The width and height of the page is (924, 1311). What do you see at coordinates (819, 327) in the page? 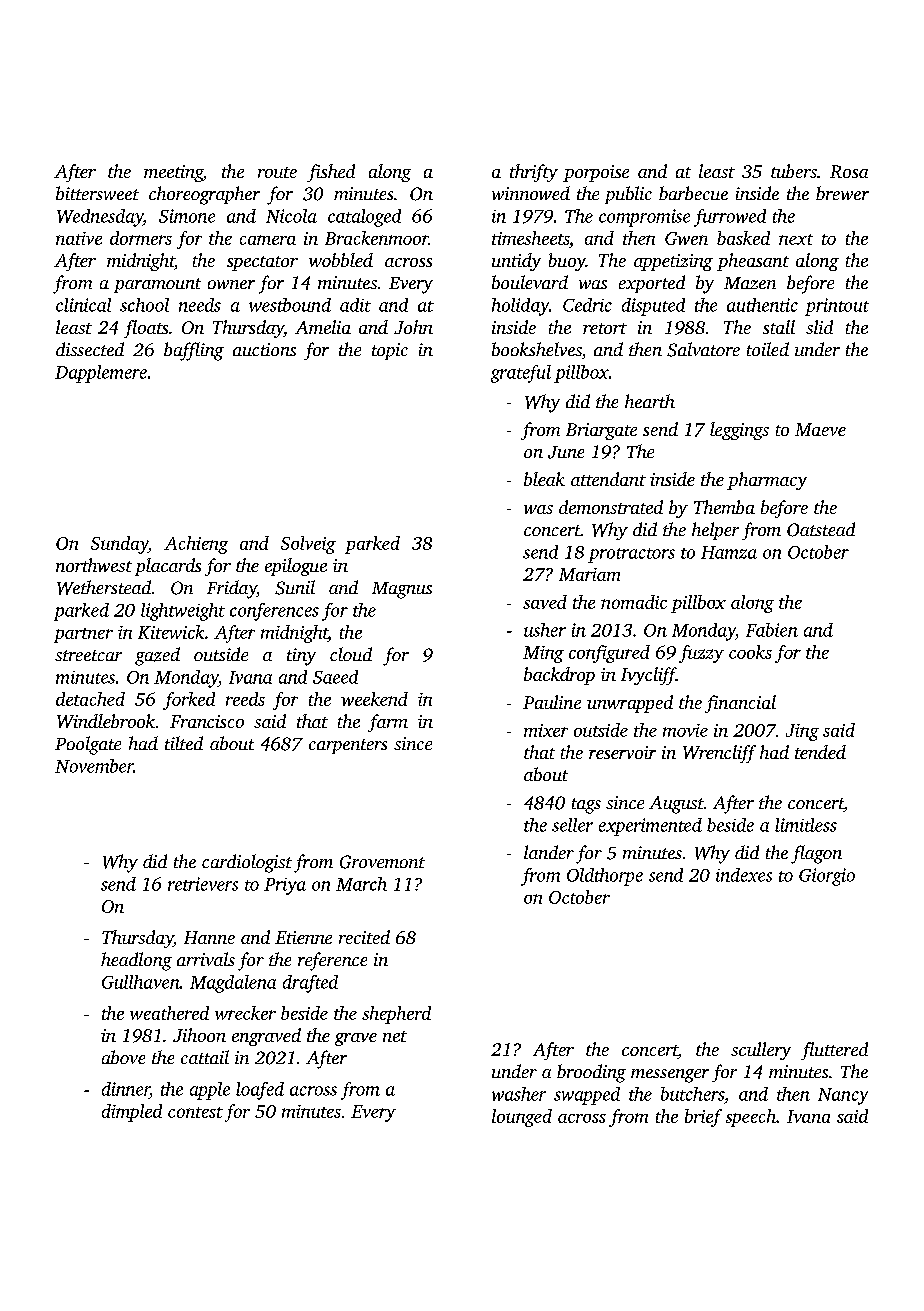
I see `slid` at bounding box center [819, 327].
